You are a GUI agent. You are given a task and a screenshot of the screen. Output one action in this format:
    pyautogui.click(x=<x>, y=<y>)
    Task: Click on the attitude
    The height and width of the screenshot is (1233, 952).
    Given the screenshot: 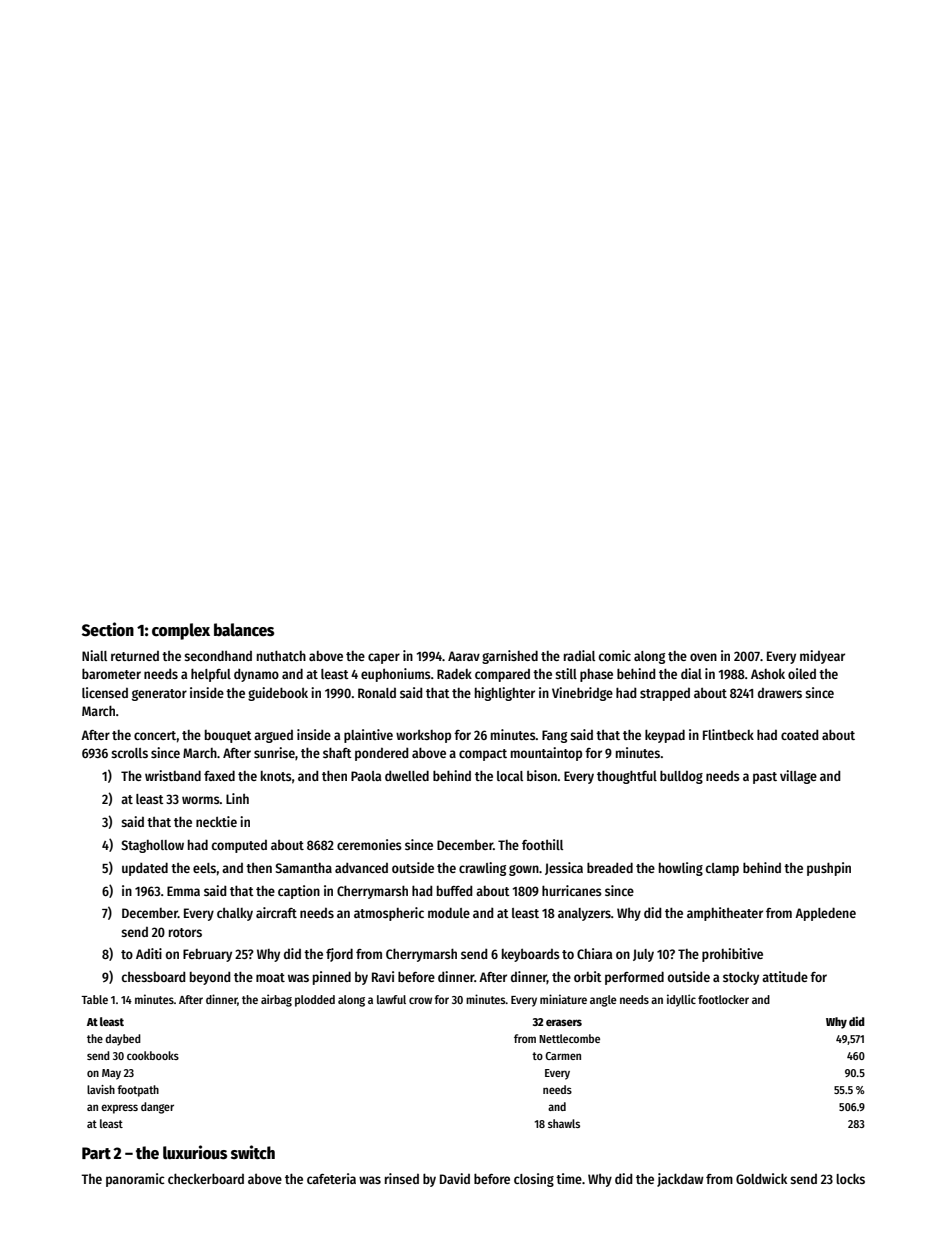 What is the action you would take?
    pyautogui.click(x=785, y=976)
